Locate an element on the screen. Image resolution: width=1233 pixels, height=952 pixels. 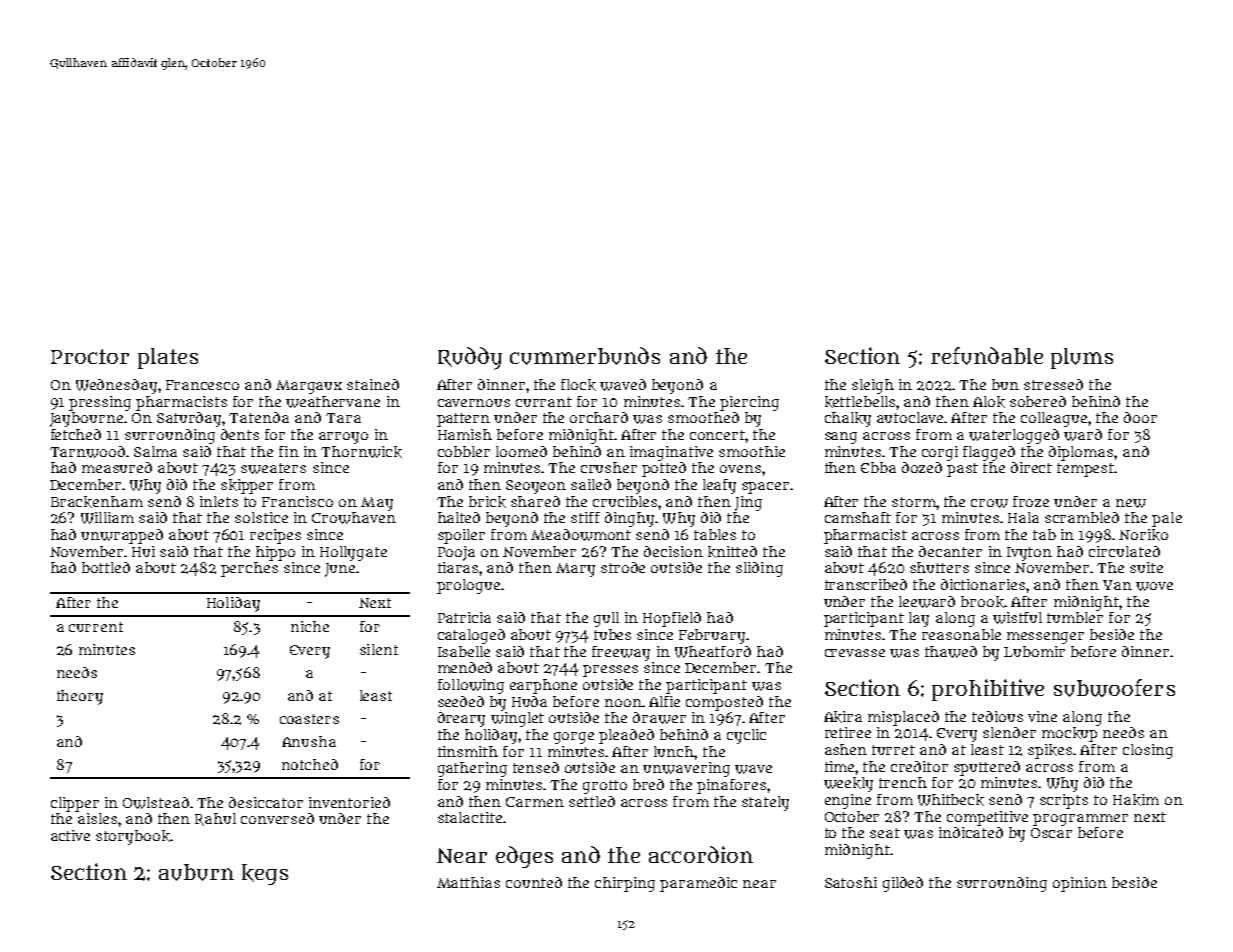
Matthias is located at coordinates (468, 882).
